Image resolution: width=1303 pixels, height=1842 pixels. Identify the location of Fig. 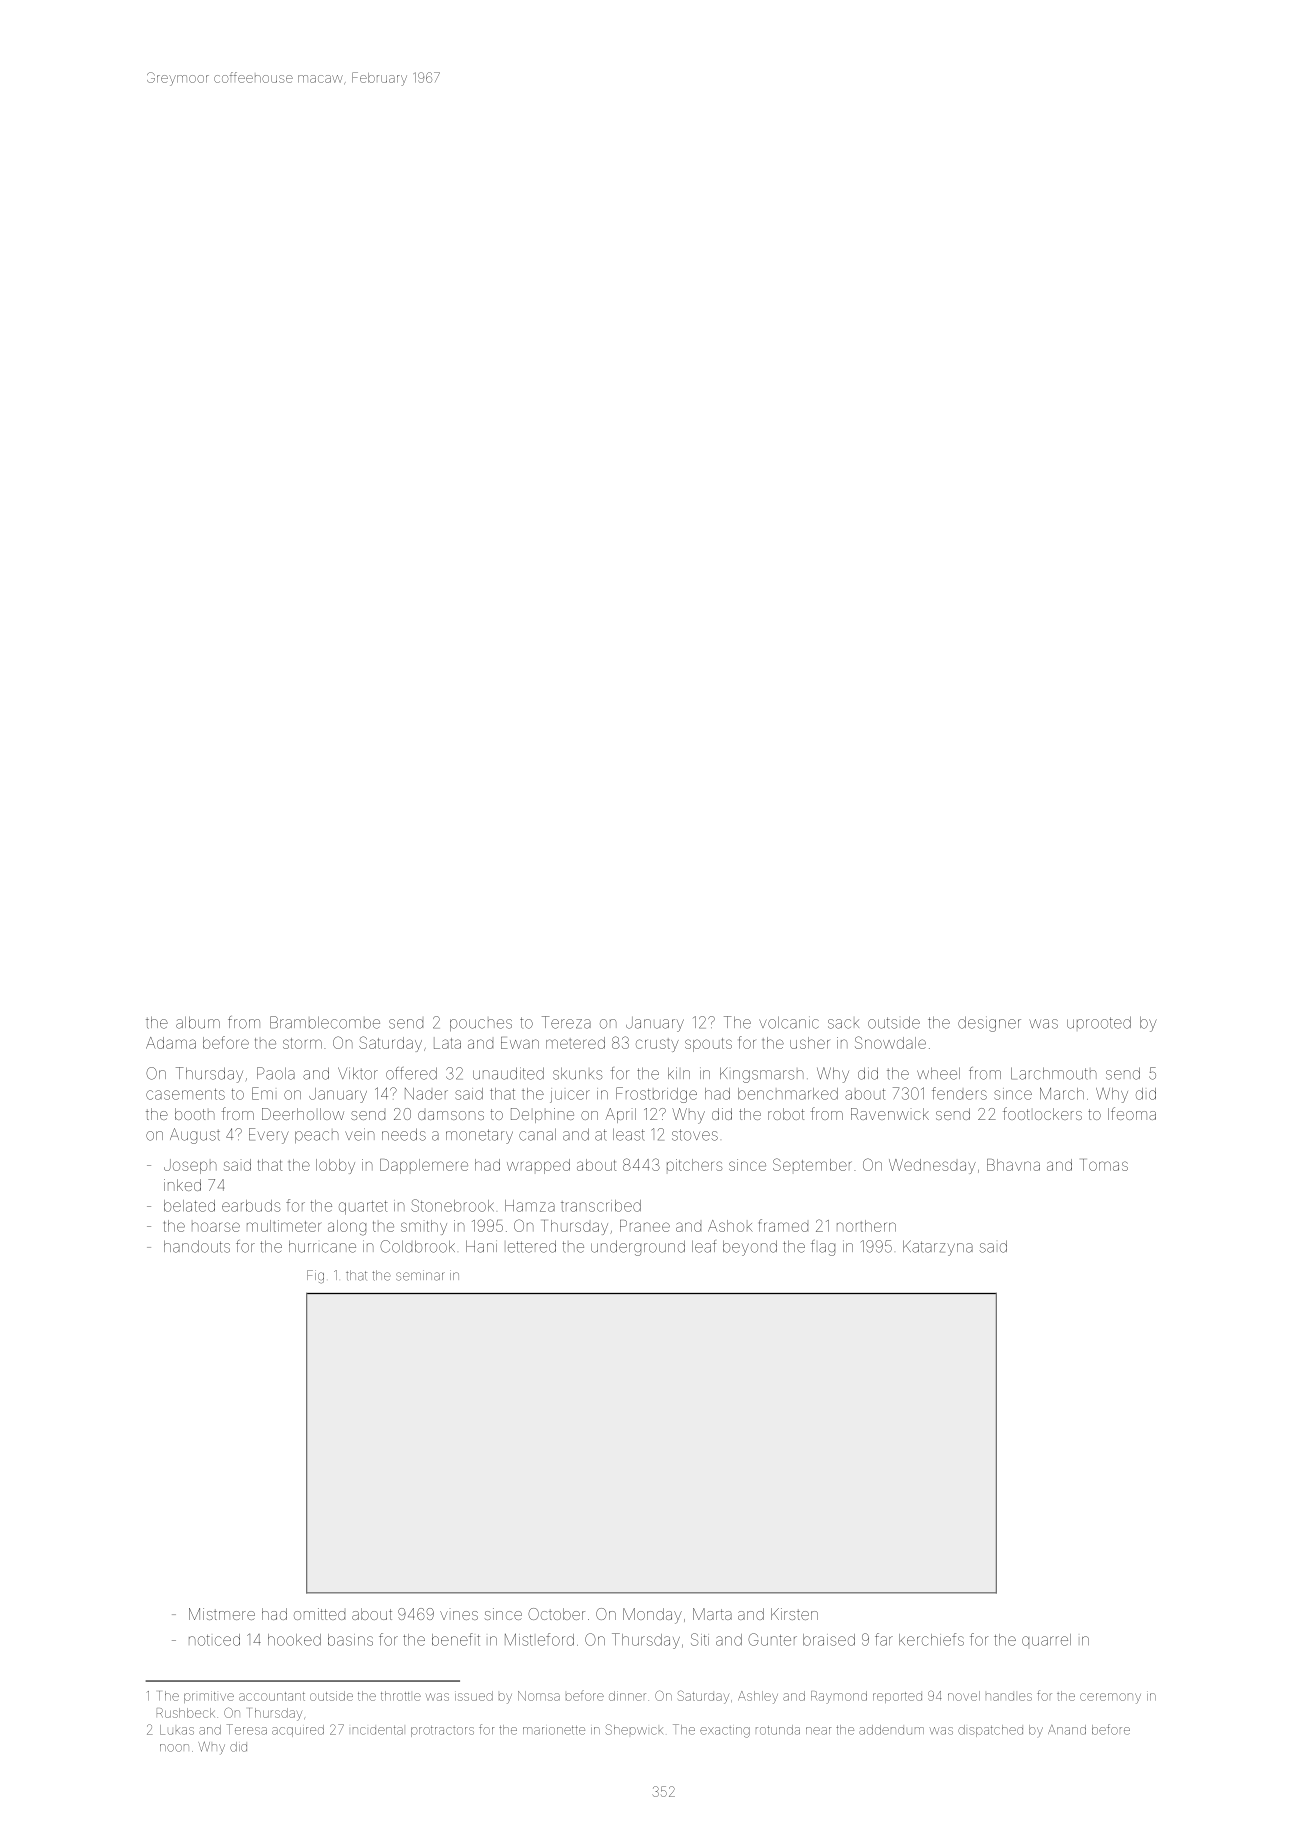
(315, 1276).
